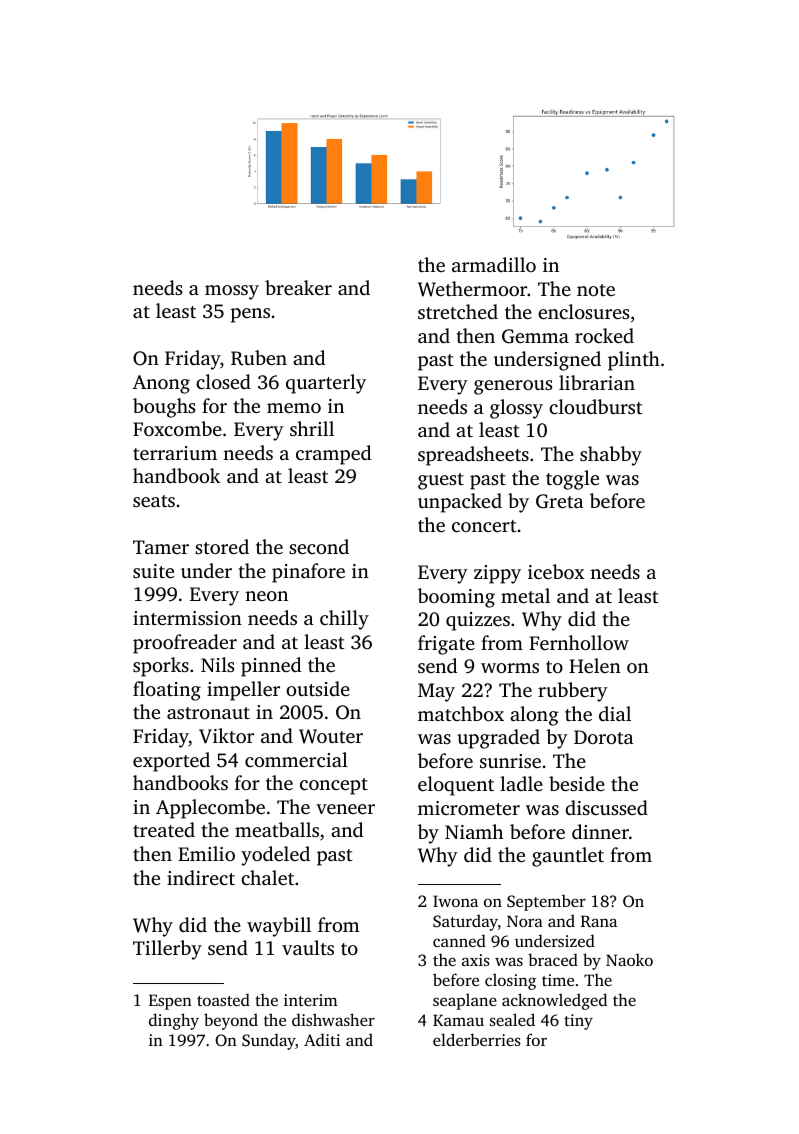 Image resolution: width=799 pixels, height=1134 pixels. I want to click on icebox, so click(556, 571).
